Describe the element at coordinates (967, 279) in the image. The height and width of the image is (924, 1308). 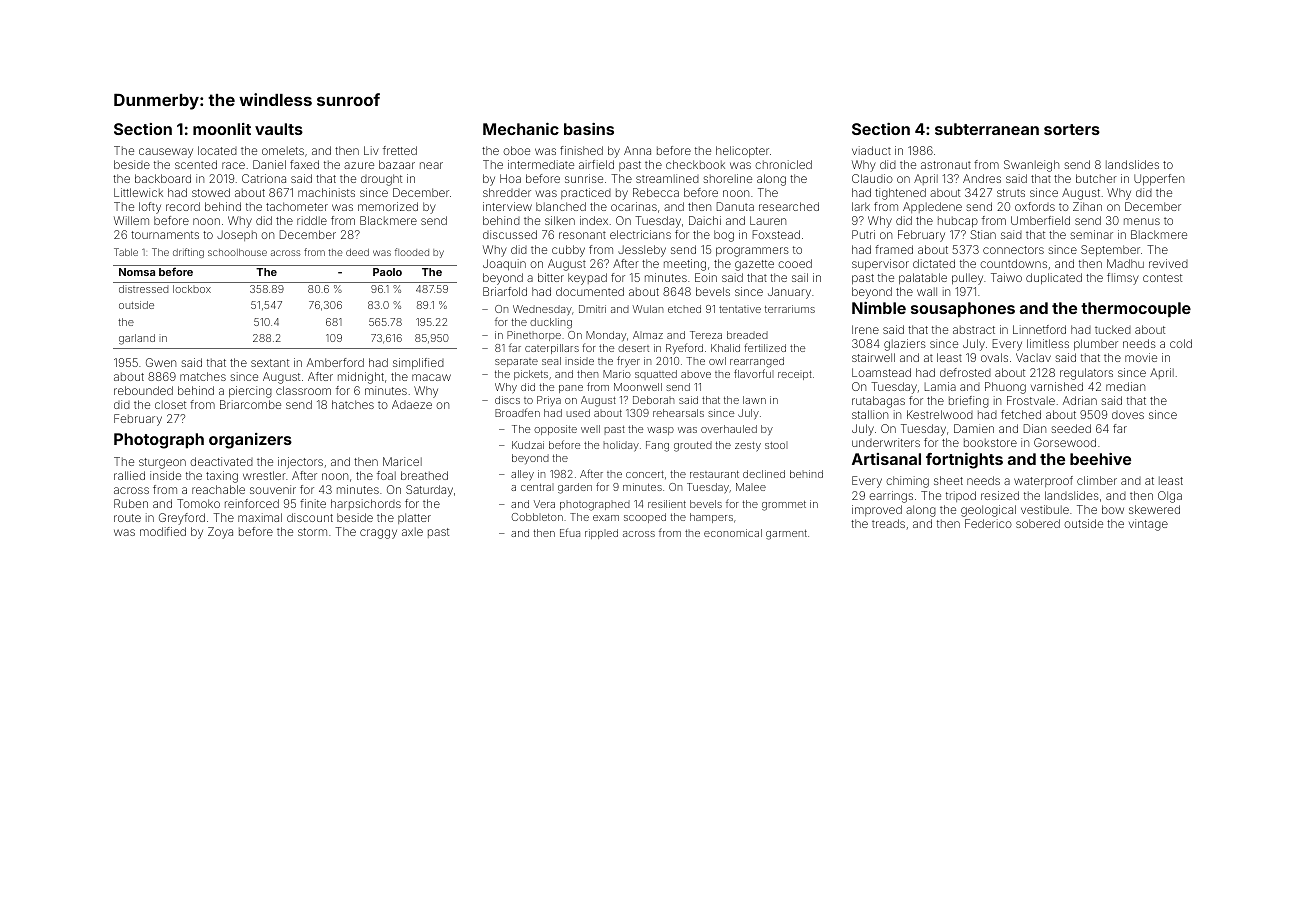
I see `pulley` at that location.
